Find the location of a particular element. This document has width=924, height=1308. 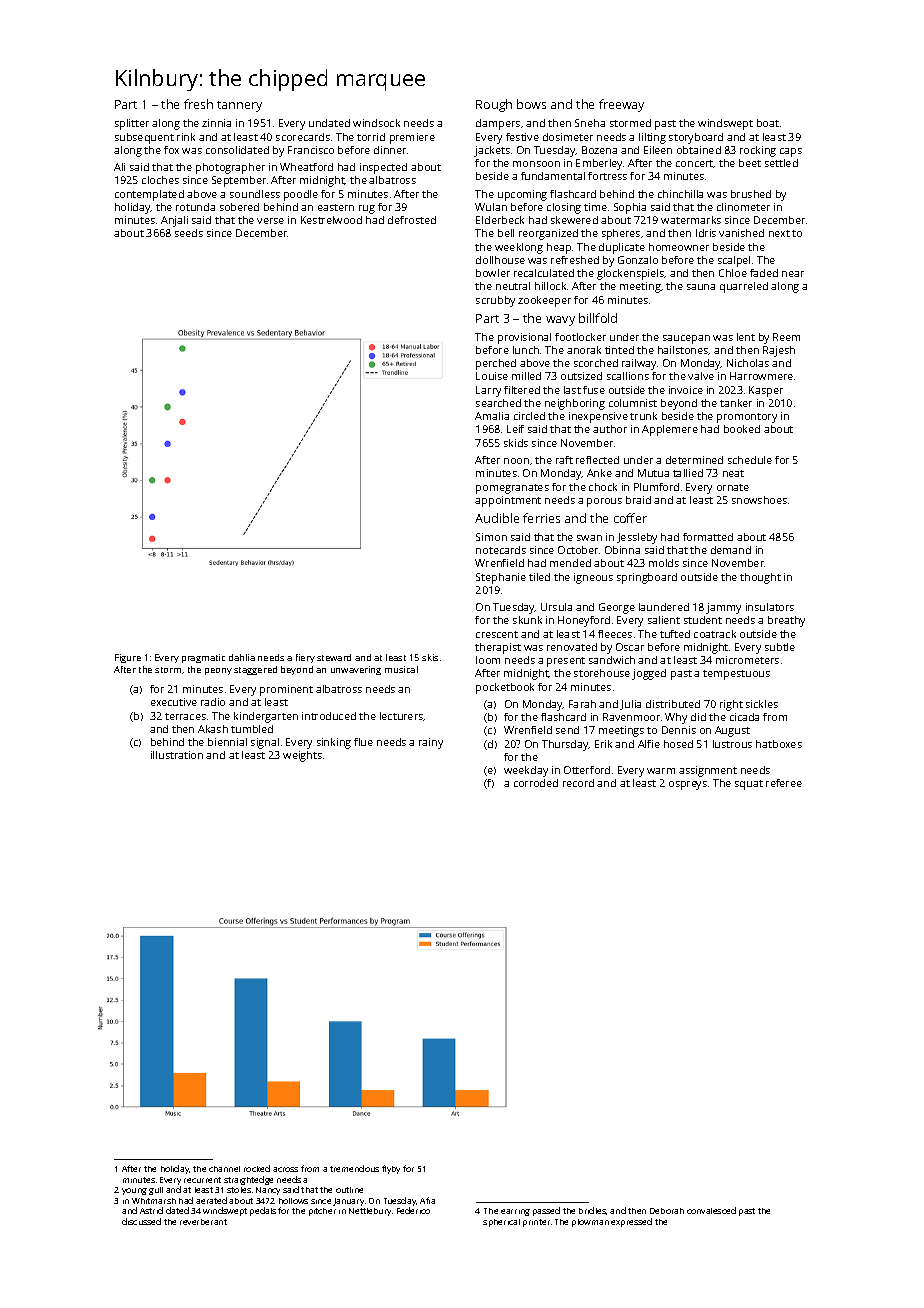

warm is located at coordinates (661, 771).
